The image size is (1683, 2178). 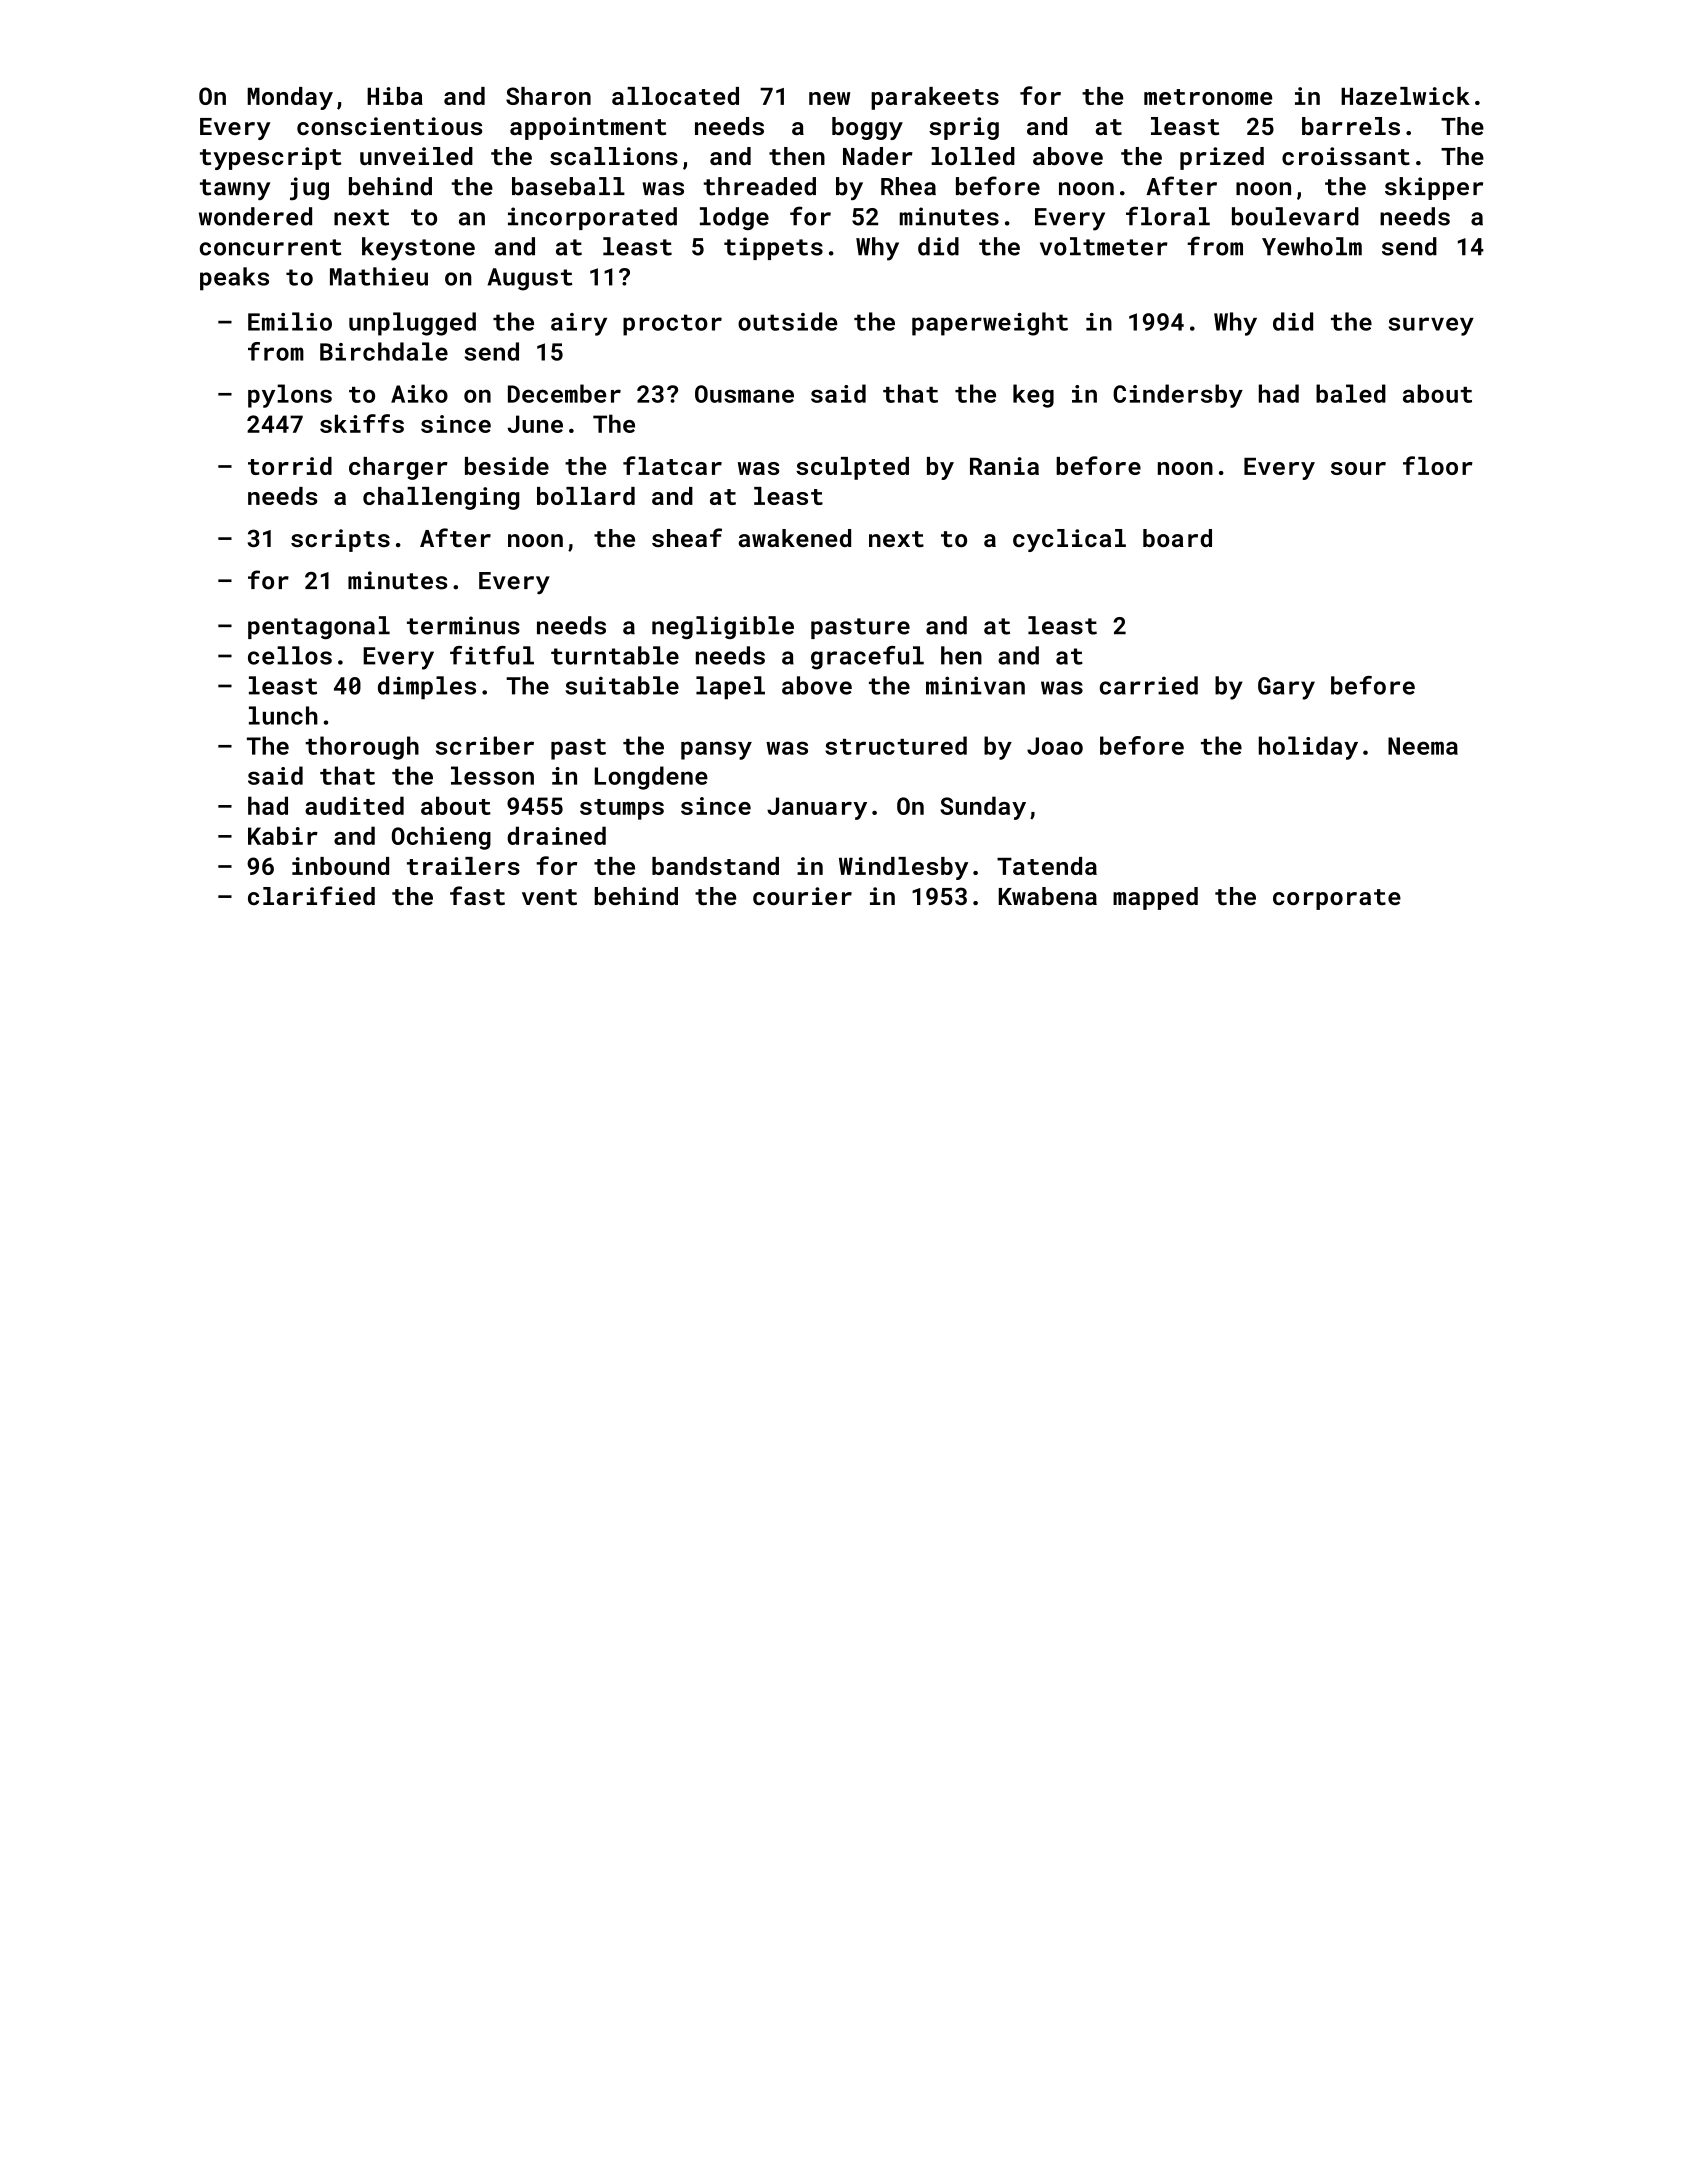 I want to click on tippets, so click(x=773, y=248).
